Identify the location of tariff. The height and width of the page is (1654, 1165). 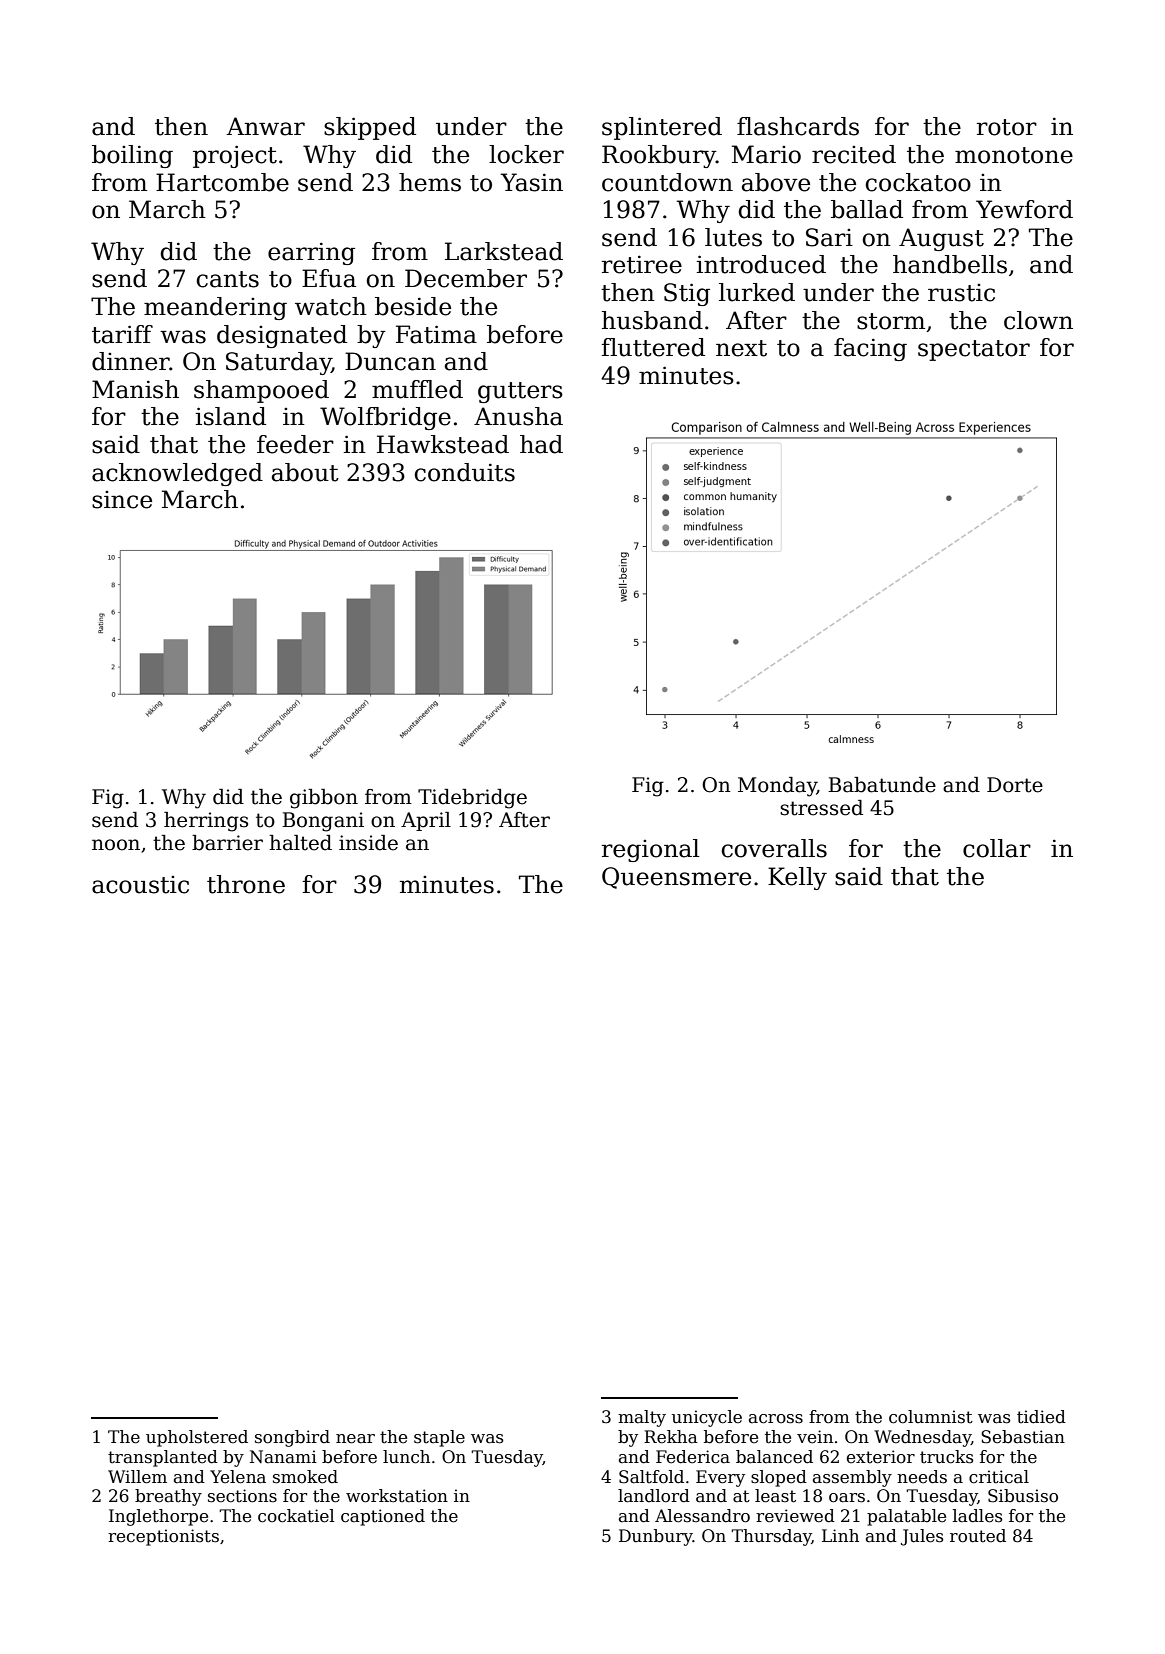
(122, 334).
